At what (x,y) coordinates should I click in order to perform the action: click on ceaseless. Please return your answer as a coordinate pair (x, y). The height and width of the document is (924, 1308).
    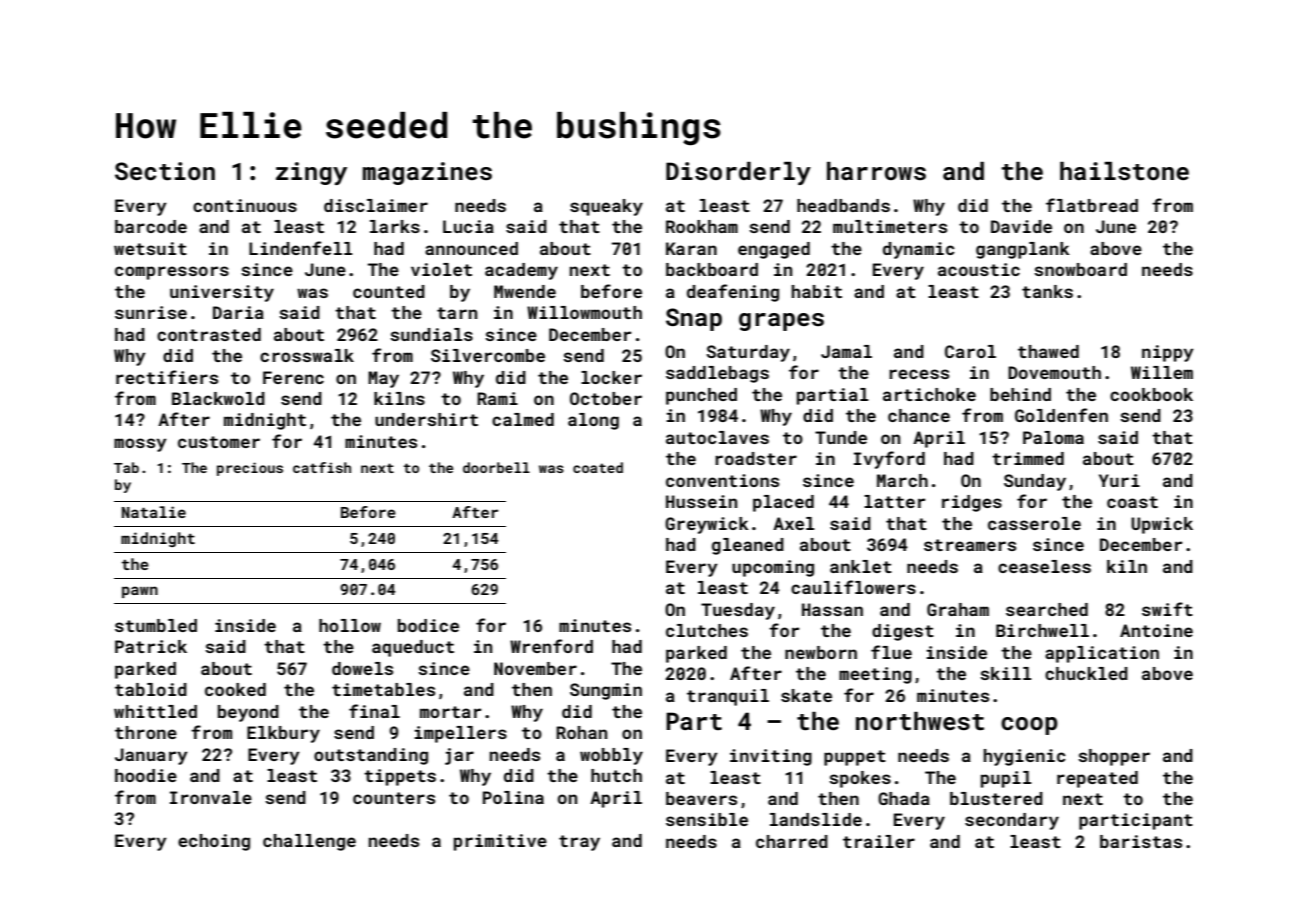
    Looking at the image, I should click on (1044, 566).
